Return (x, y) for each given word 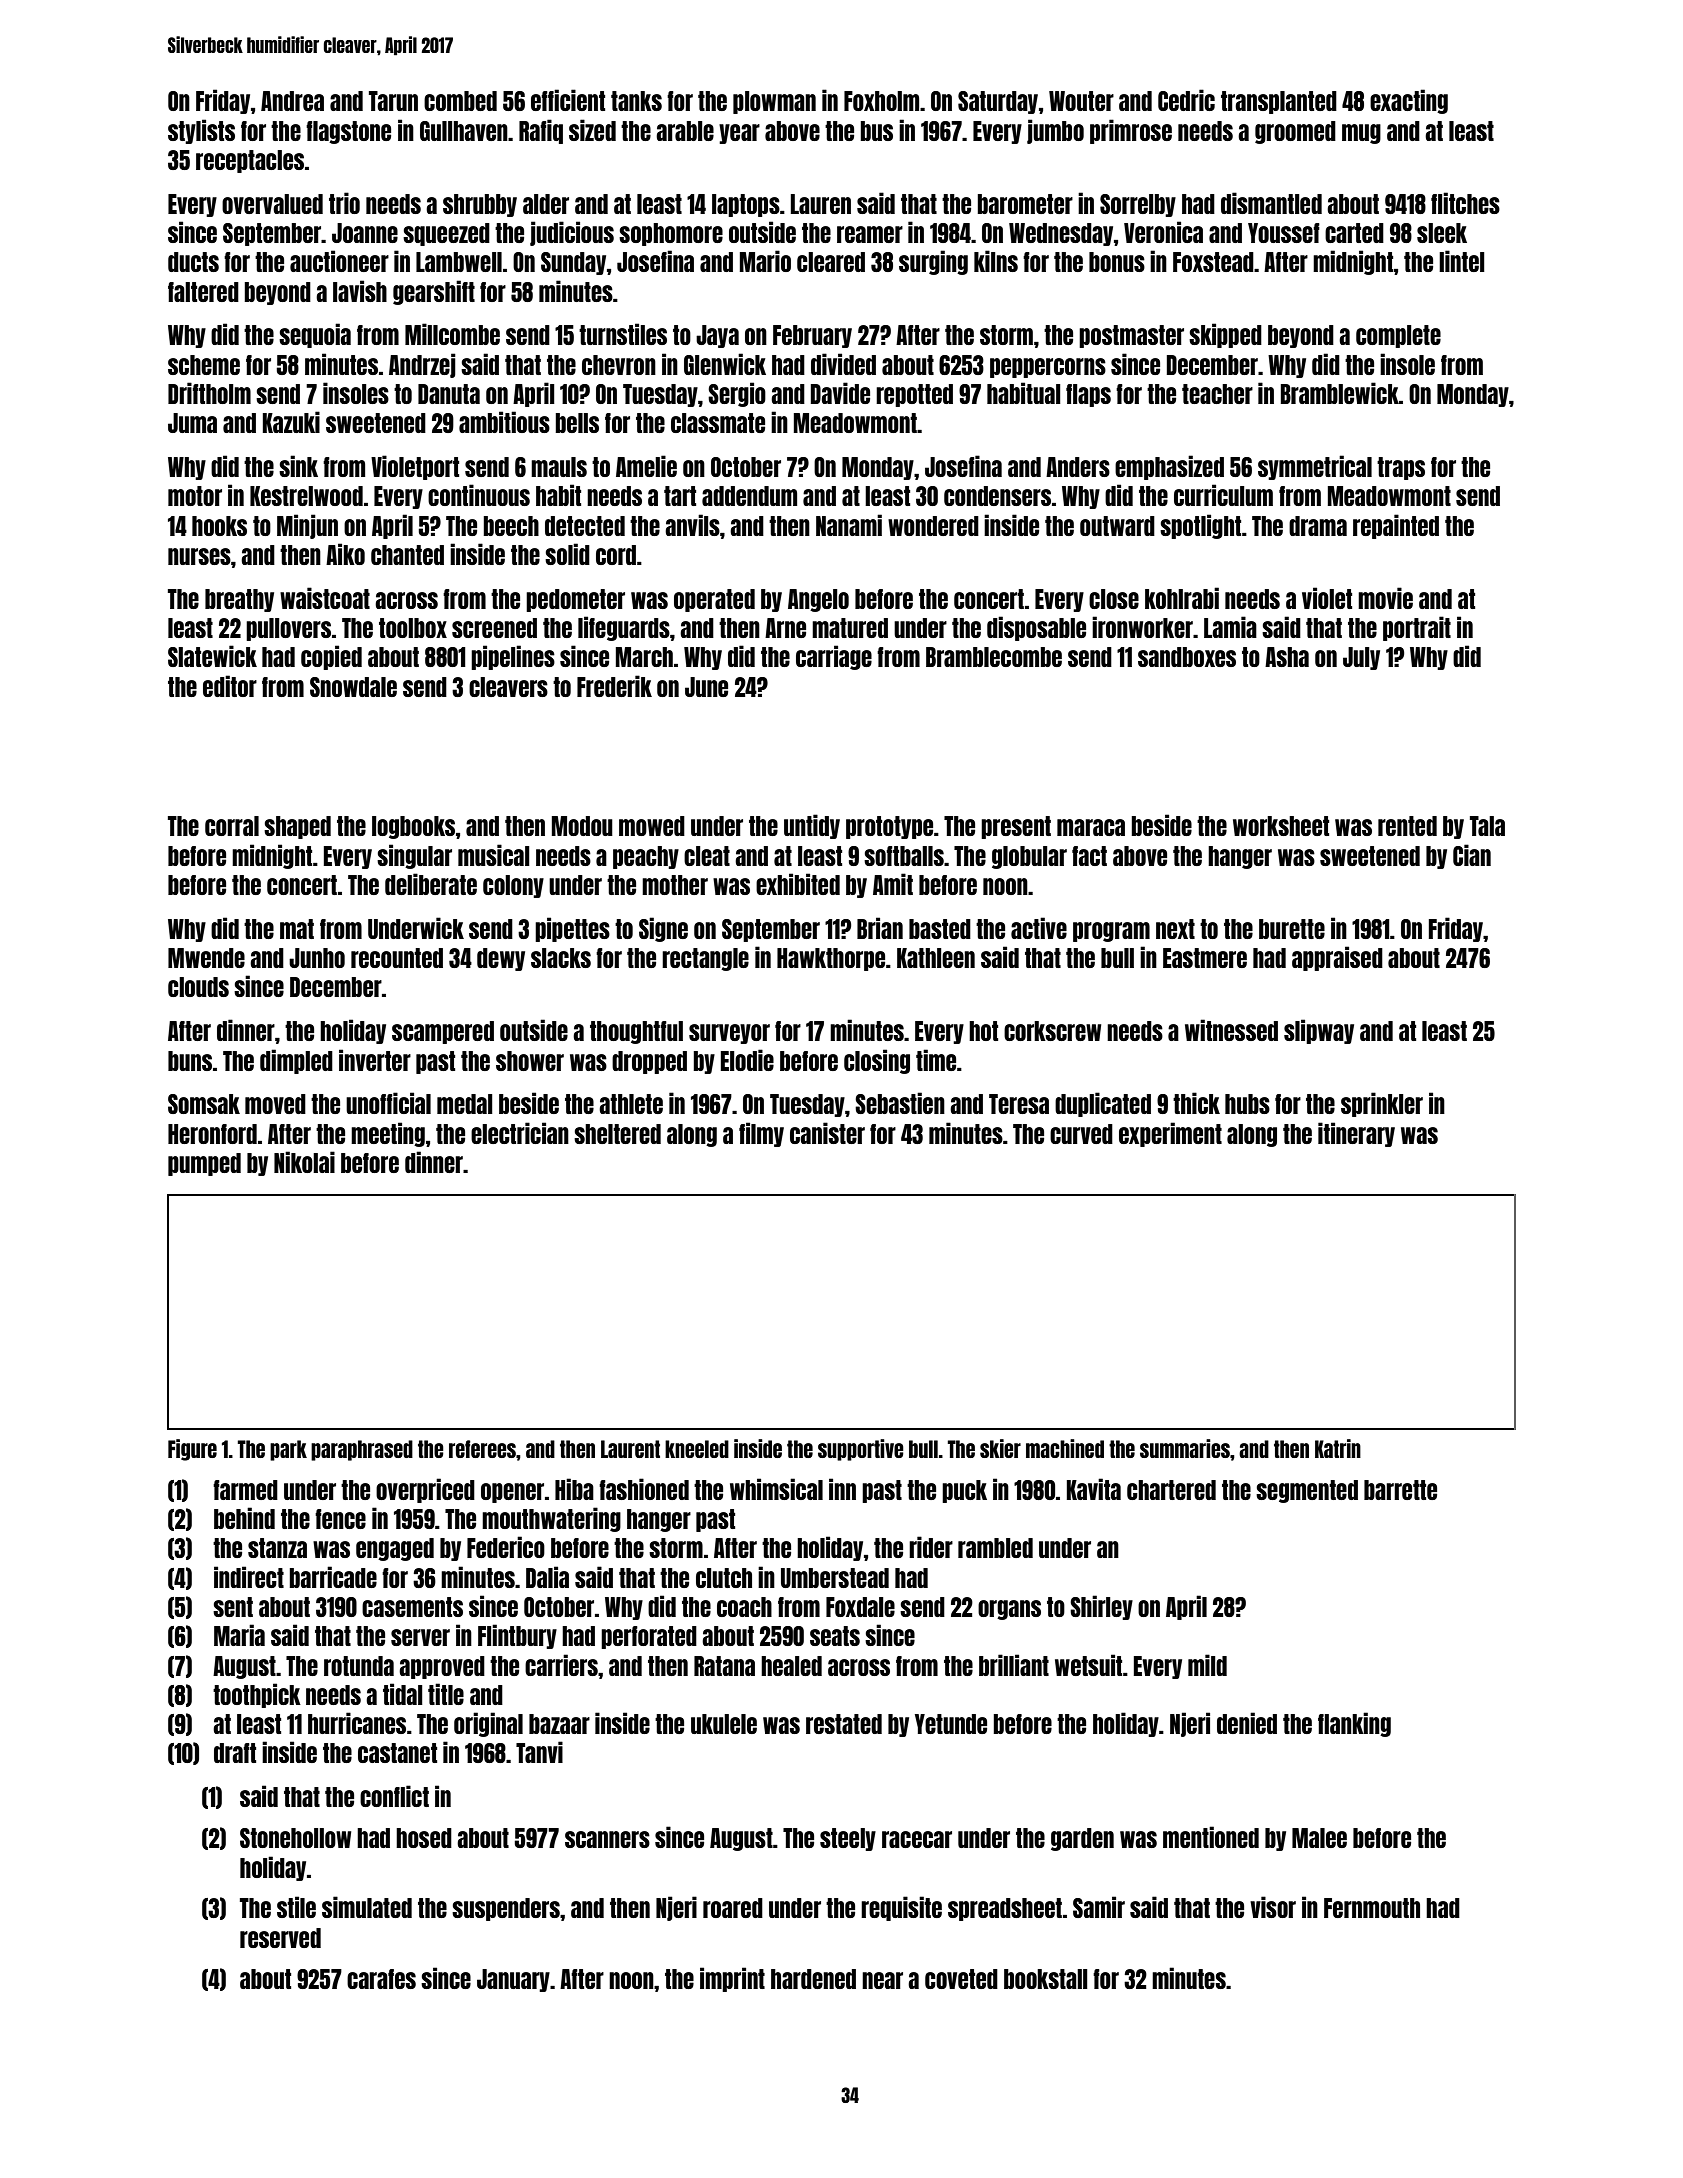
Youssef (1284, 233)
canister (827, 1133)
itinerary (1356, 1134)
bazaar (559, 1724)
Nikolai (304, 1162)
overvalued (272, 204)
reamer (870, 234)
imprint (732, 1979)
